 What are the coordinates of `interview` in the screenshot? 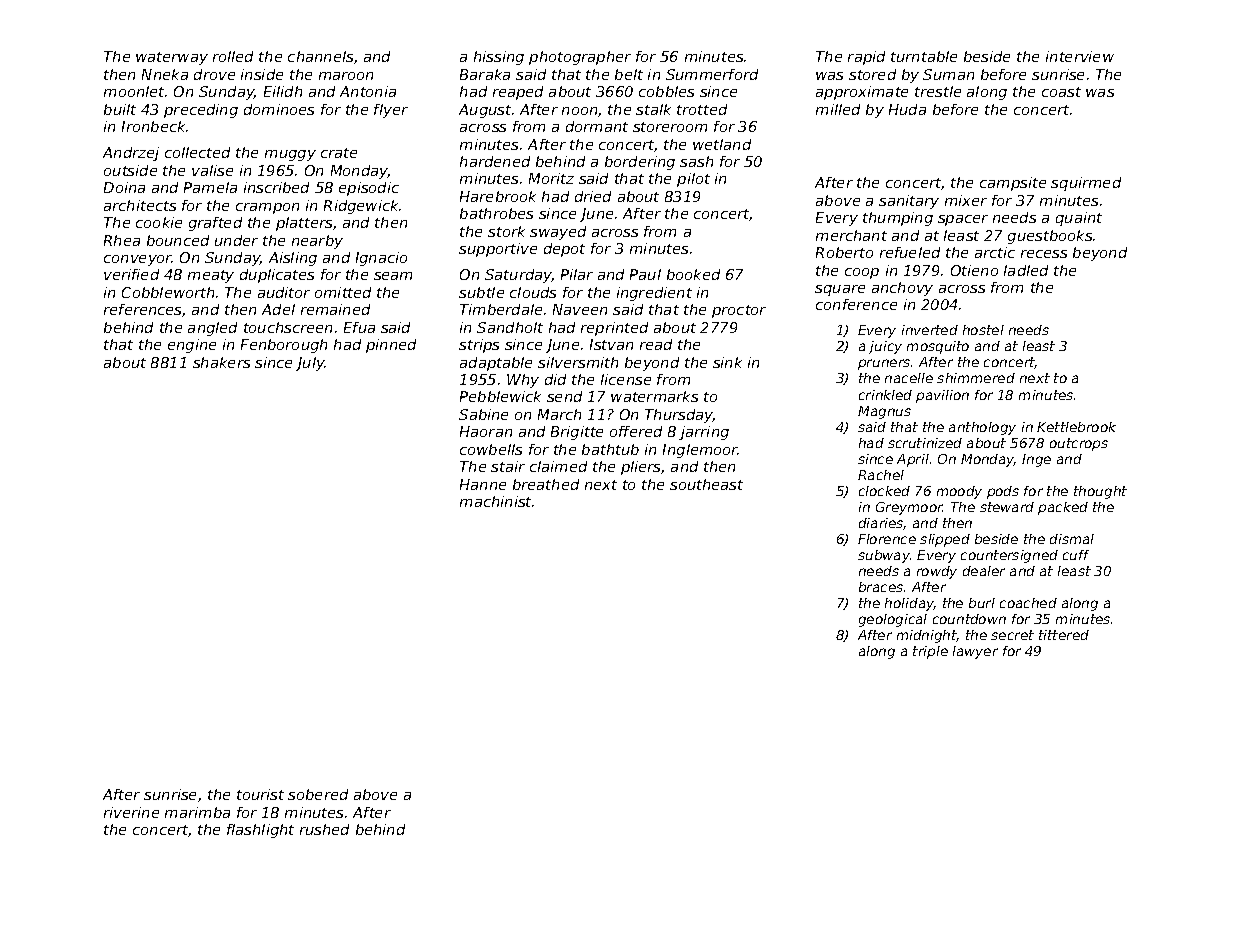 It's located at (1080, 56).
